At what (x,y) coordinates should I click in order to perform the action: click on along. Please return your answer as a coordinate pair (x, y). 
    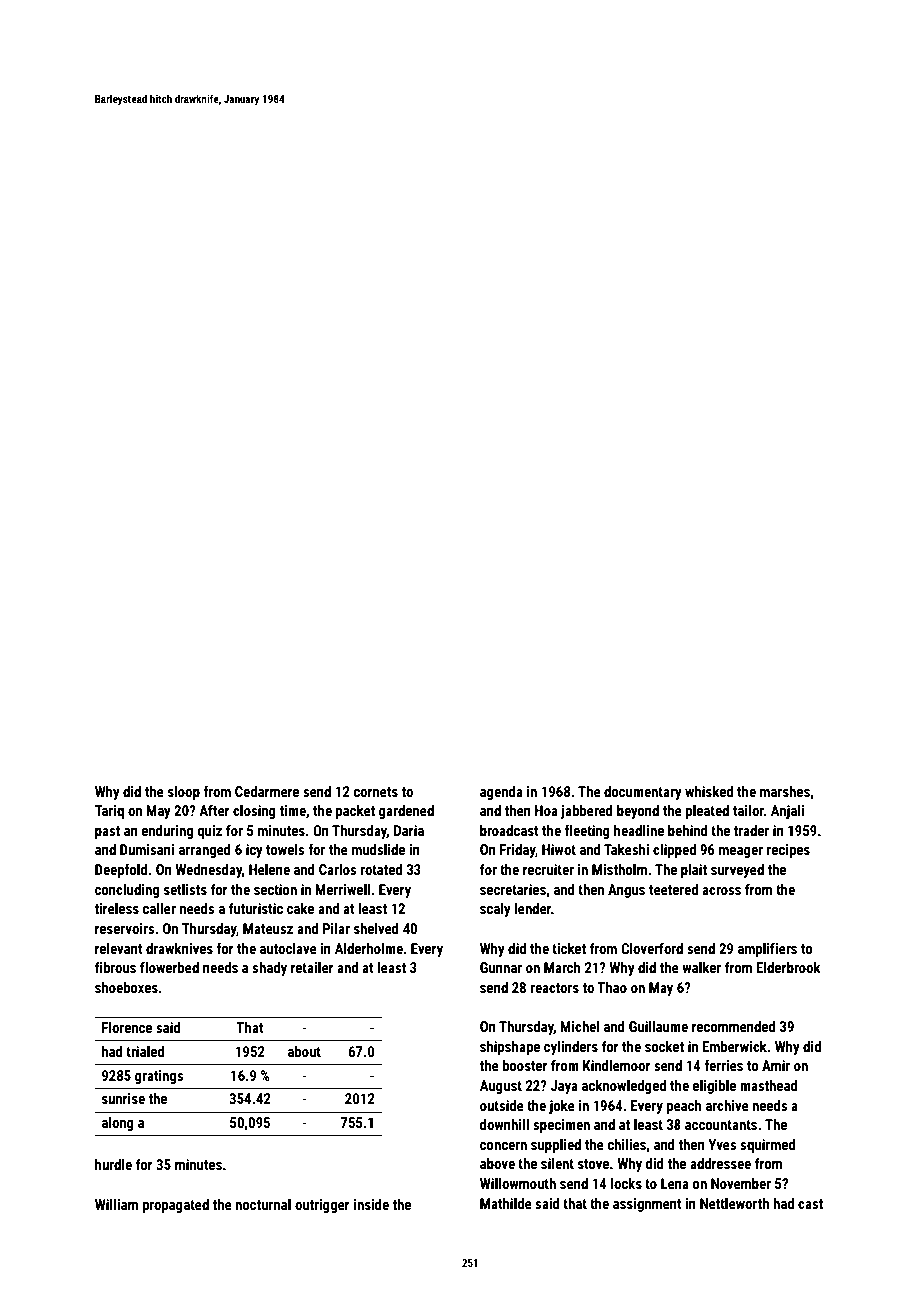
    Looking at the image, I should click on (118, 1124).
